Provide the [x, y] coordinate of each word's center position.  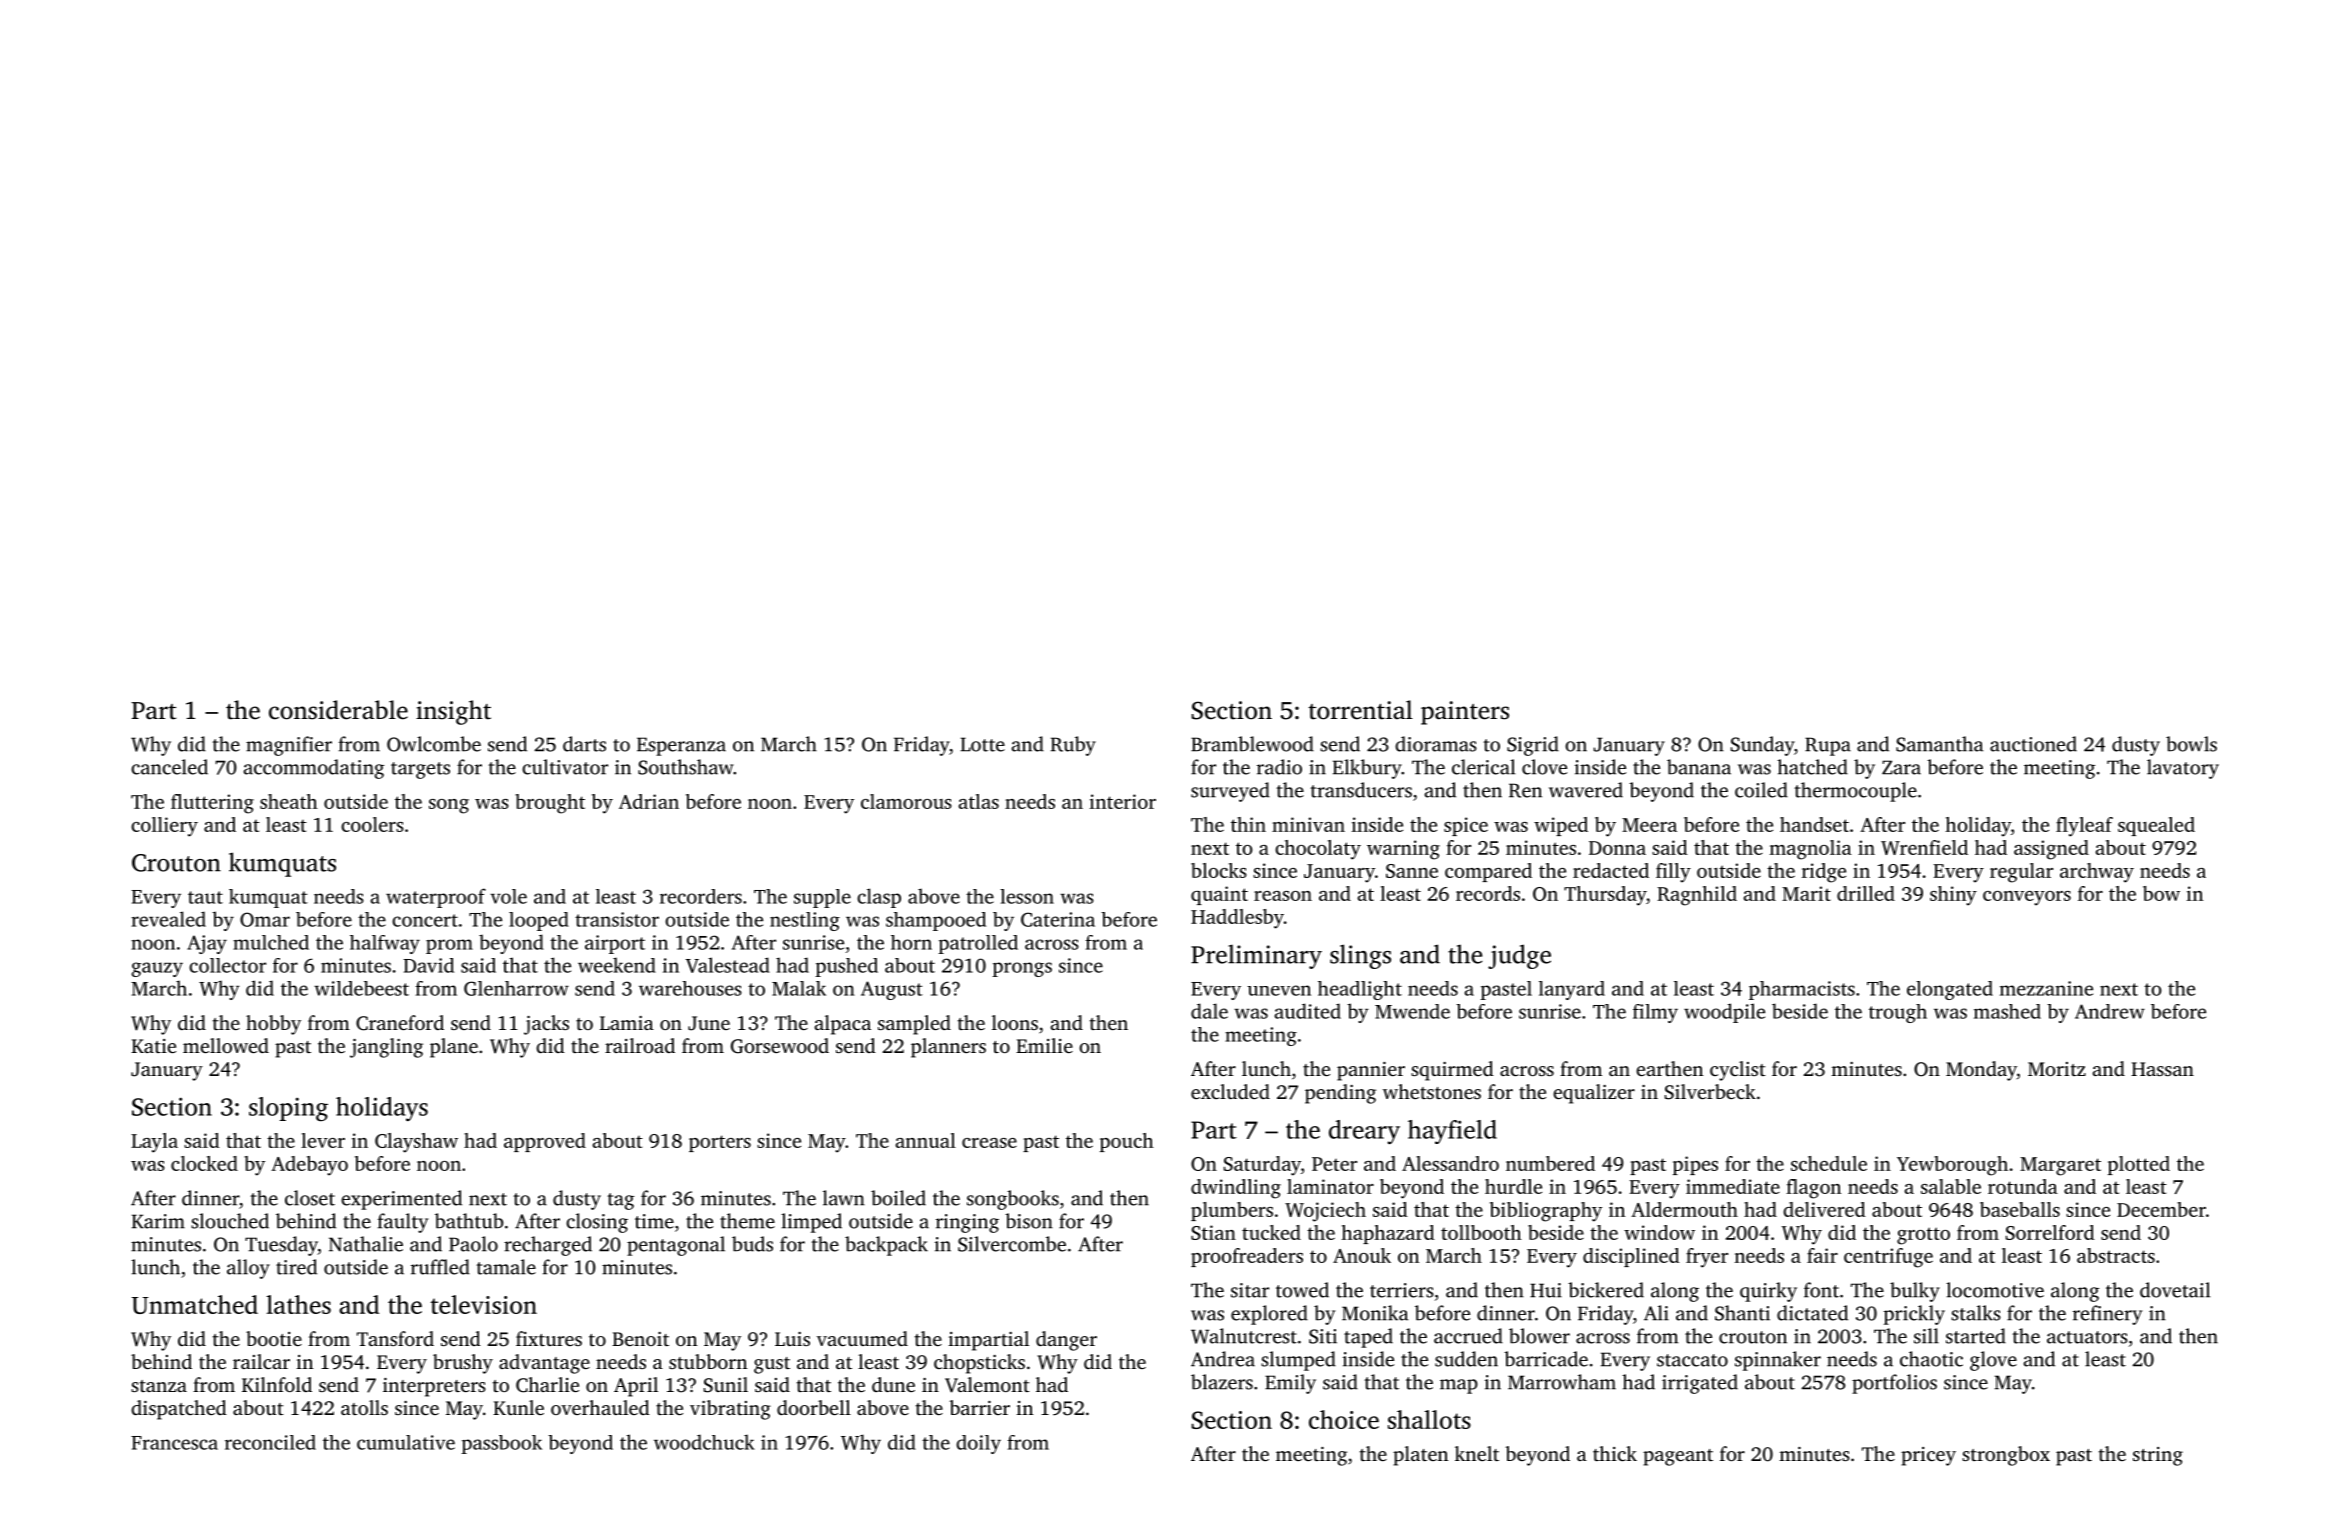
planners [948, 1048]
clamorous [906, 801]
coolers [372, 824]
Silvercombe [1012, 1244]
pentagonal [676, 1246]
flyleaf [2084, 827]
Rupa [1828, 746]
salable [1951, 1186]
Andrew [2110, 1011]
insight [453, 712]
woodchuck [704, 1442]
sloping [288, 1109]
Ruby [1073, 746]
